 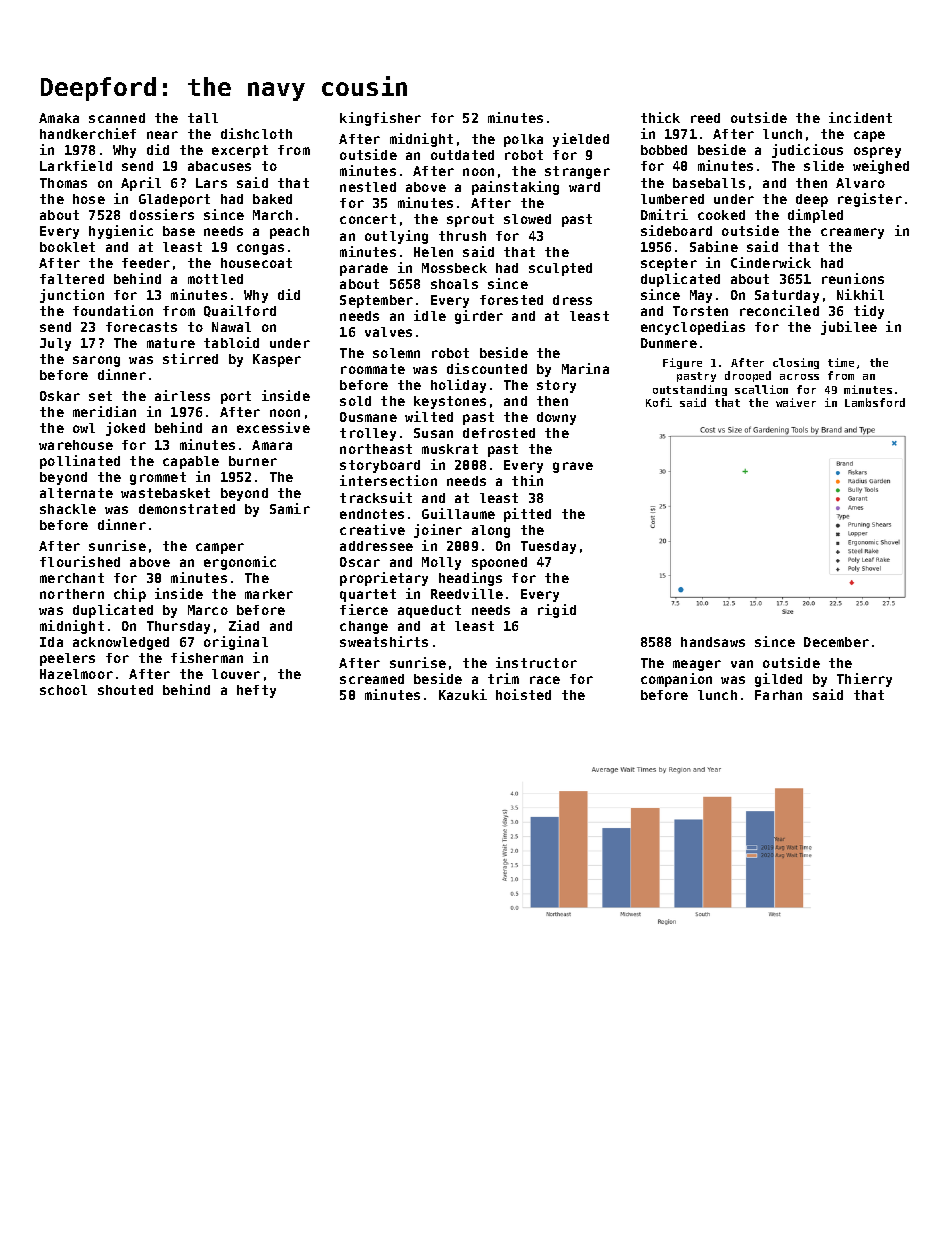 I want to click on closing, so click(x=796, y=363).
